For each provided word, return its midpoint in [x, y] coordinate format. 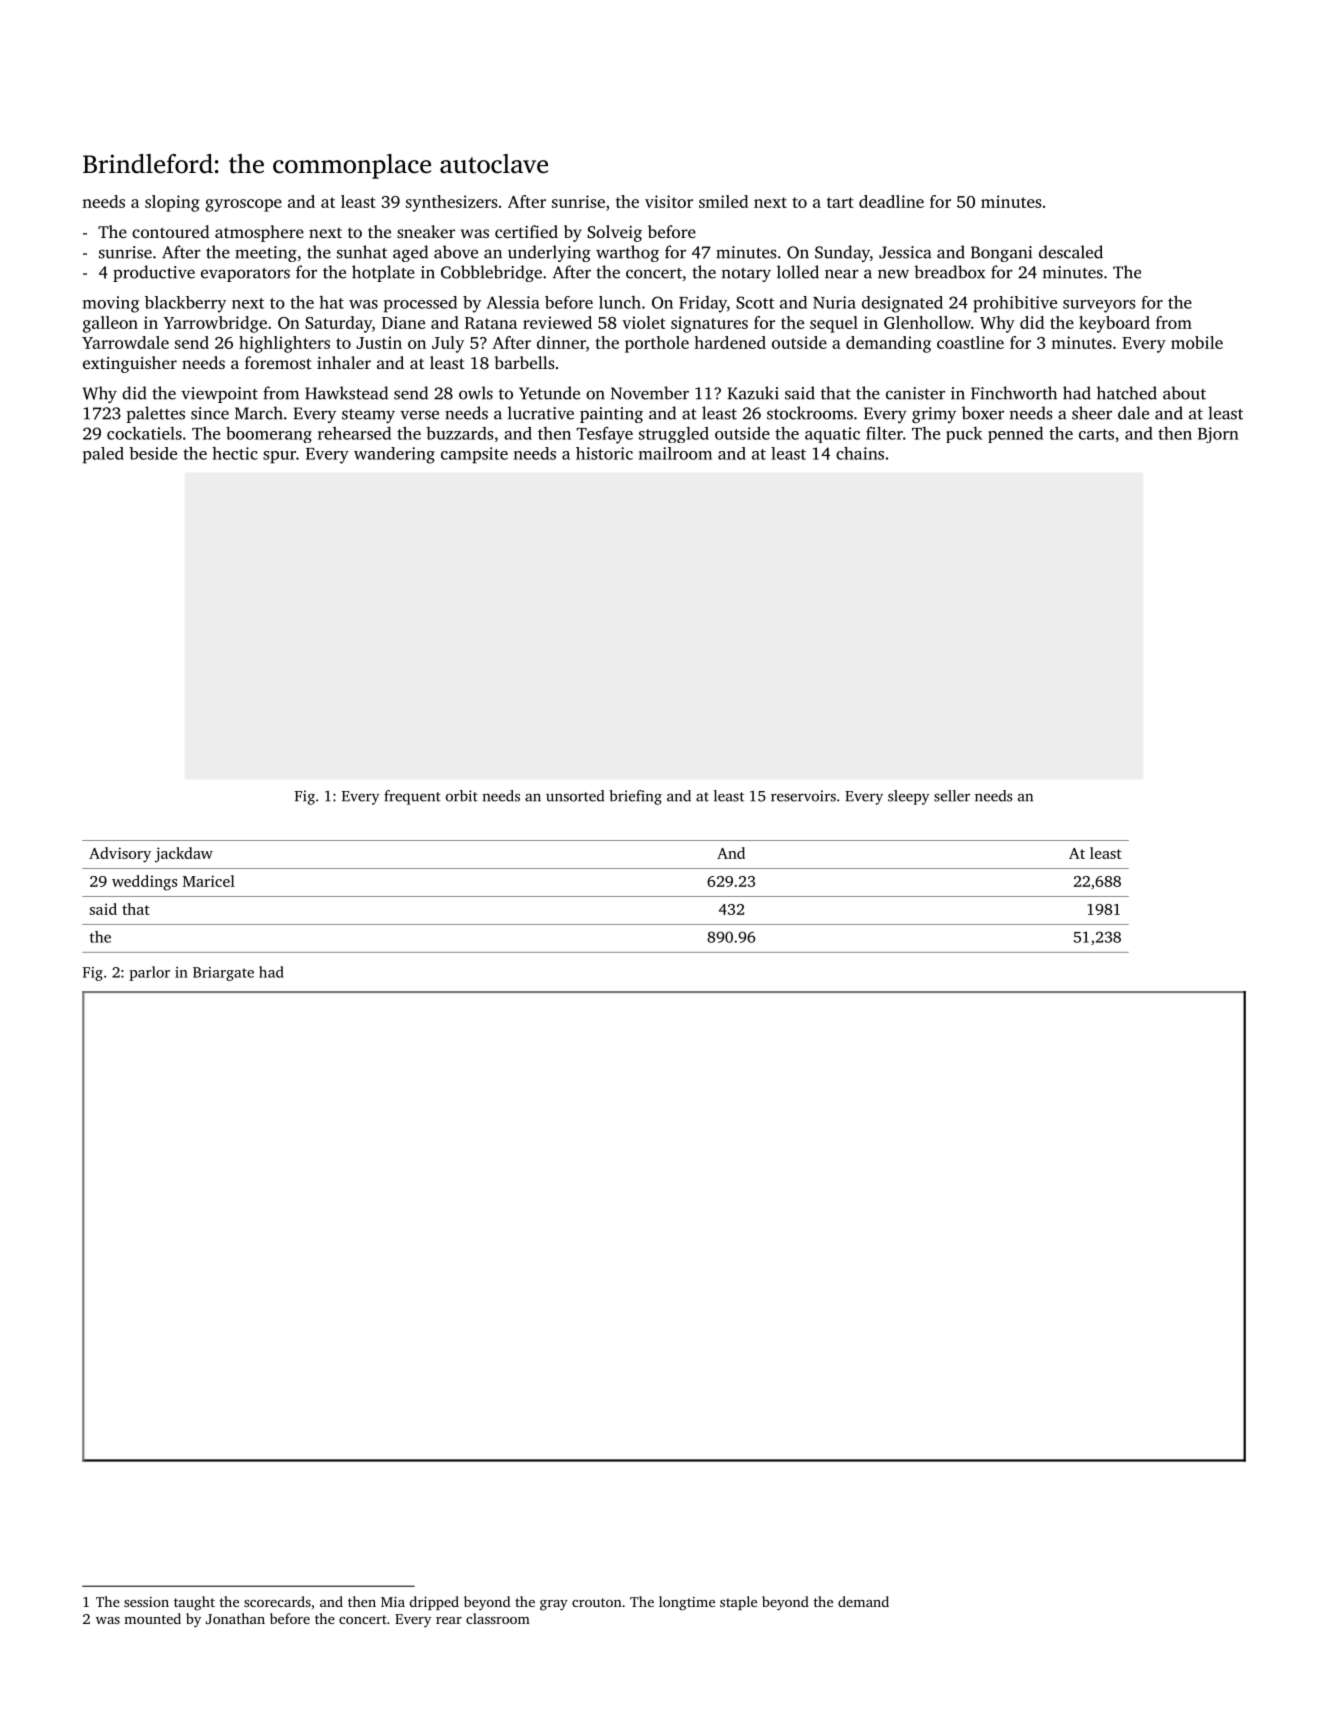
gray [554, 1605]
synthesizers [451, 203]
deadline [891, 201]
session [146, 1602]
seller [952, 796]
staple [738, 1603]
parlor [149, 973]
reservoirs [803, 796]
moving [111, 304]
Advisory [120, 855]
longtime [687, 1603]
